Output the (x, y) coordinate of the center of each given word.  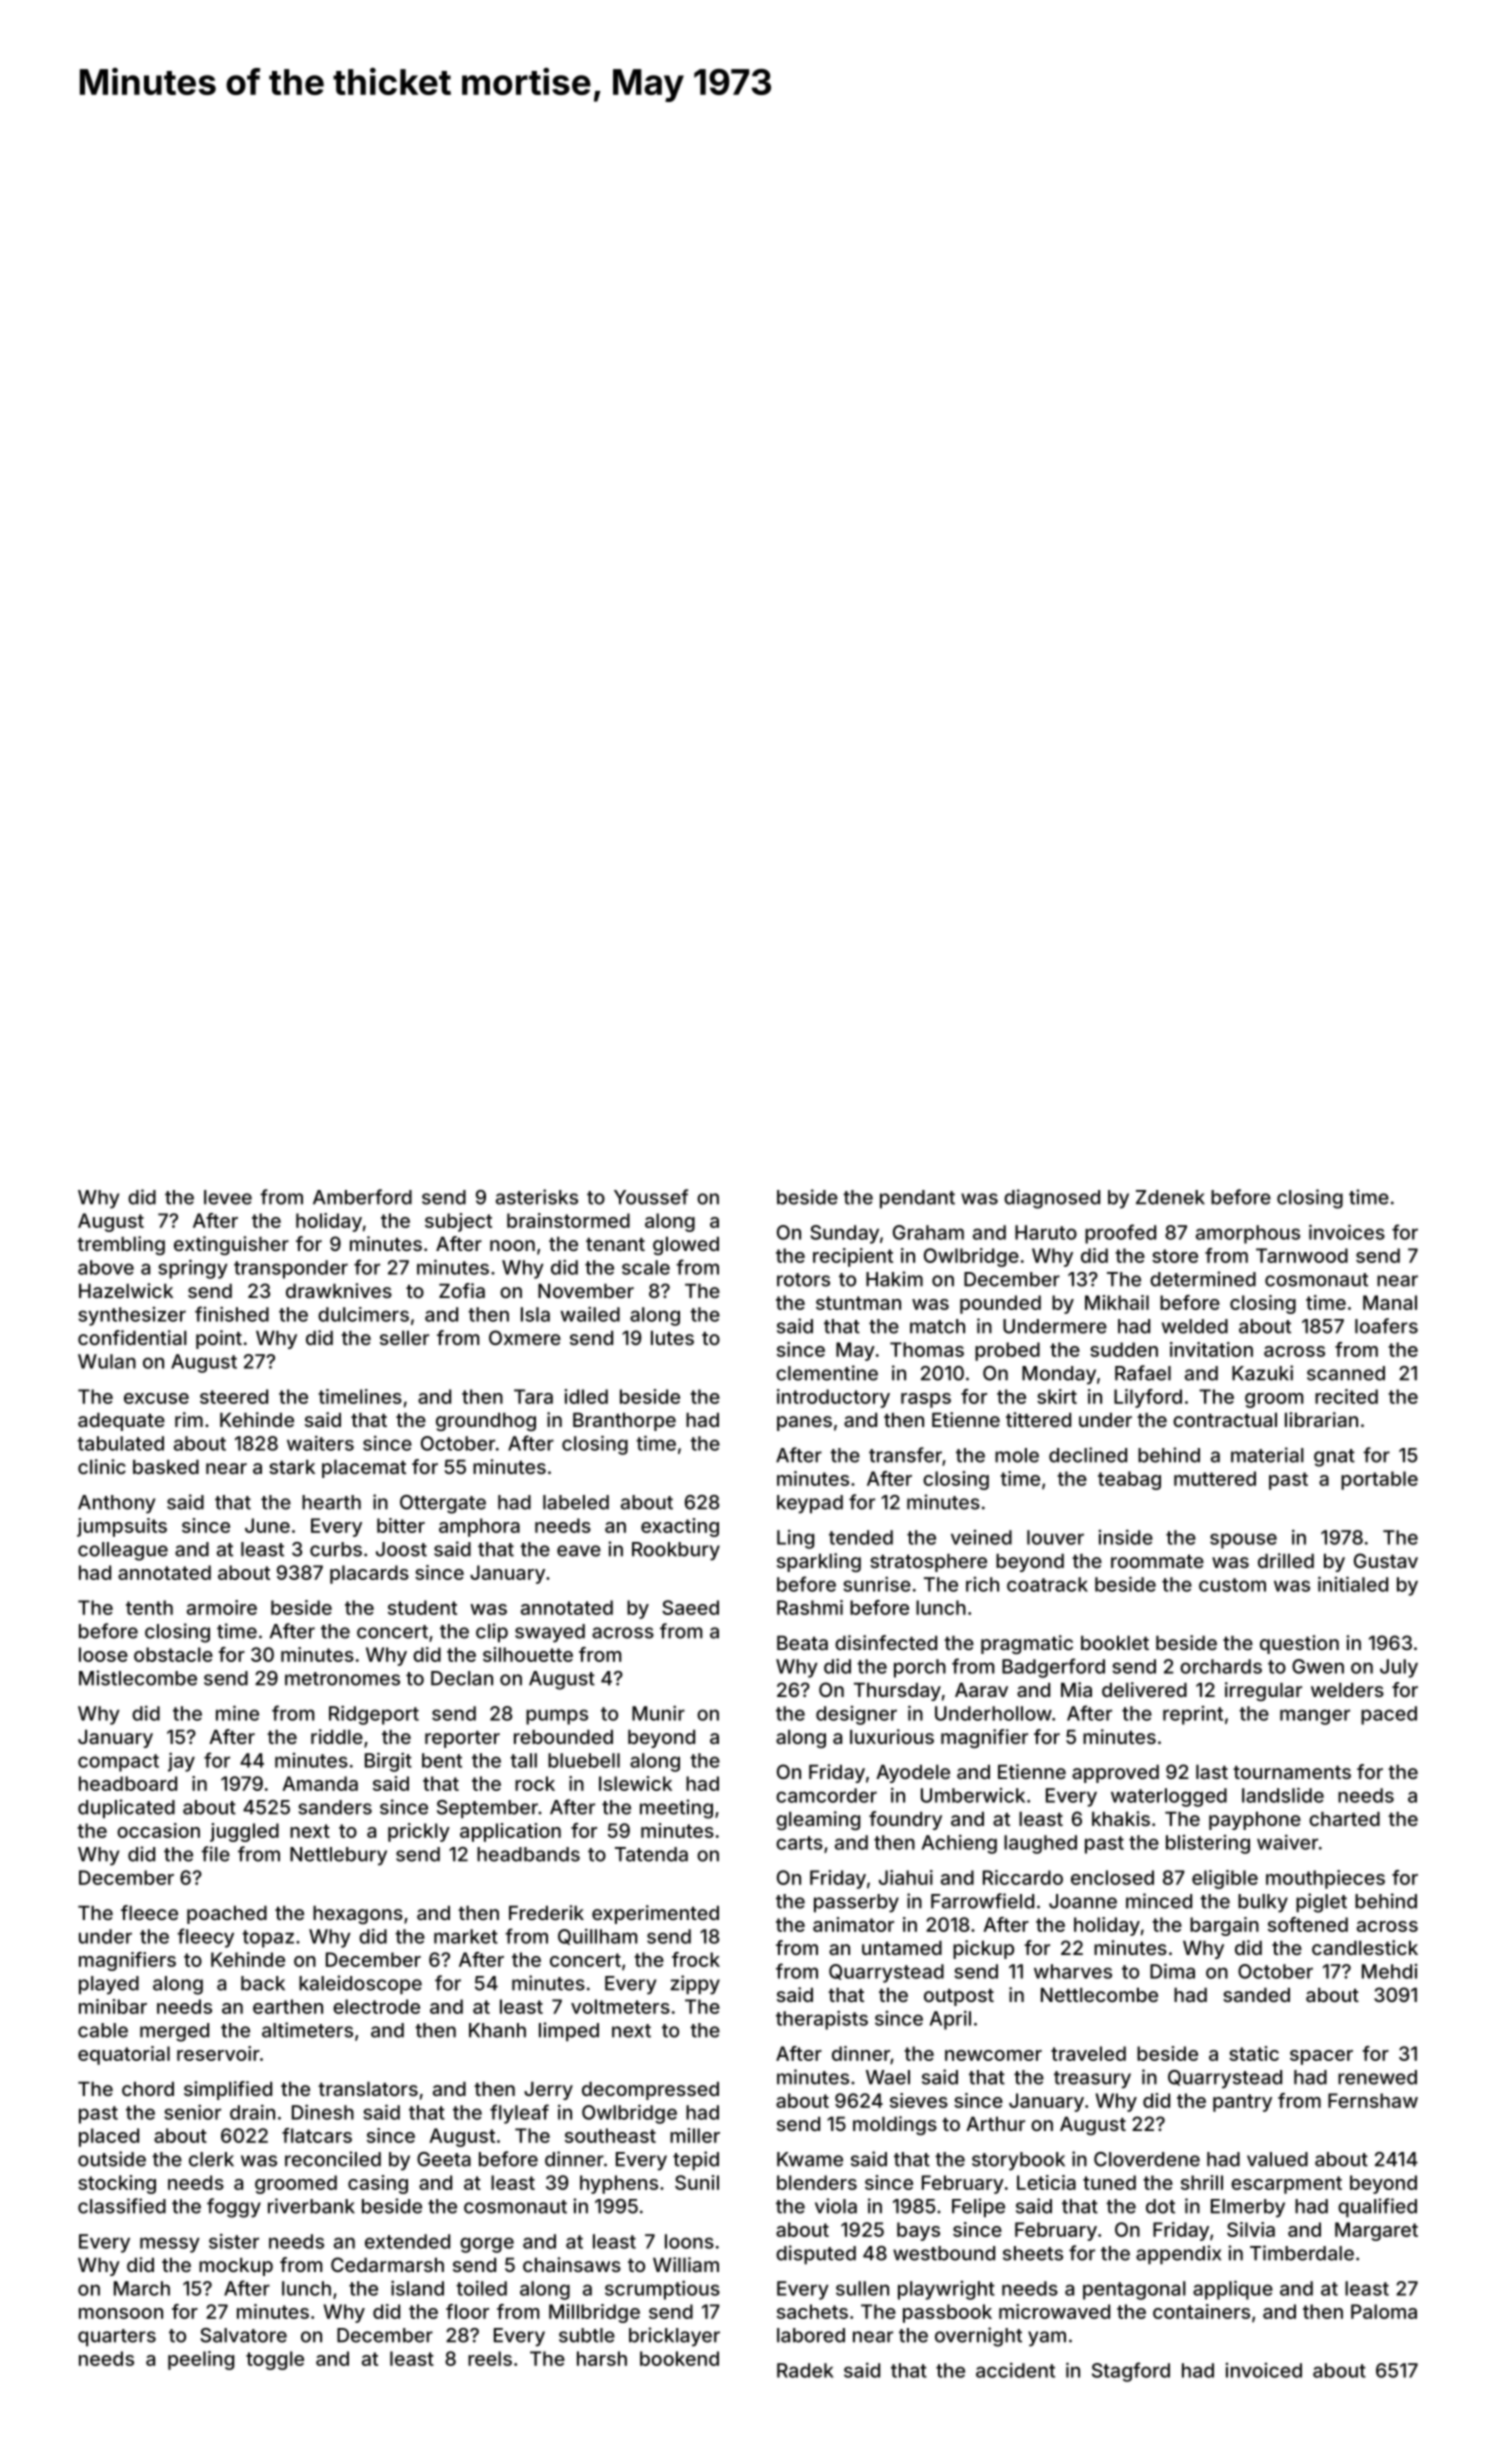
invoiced (1264, 2370)
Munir (658, 1713)
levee (228, 1197)
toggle (275, 2360)
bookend (679, 2358)
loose (103, 1654)
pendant (917, 1199)
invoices (1347, 1232)
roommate (1157, 1561)
